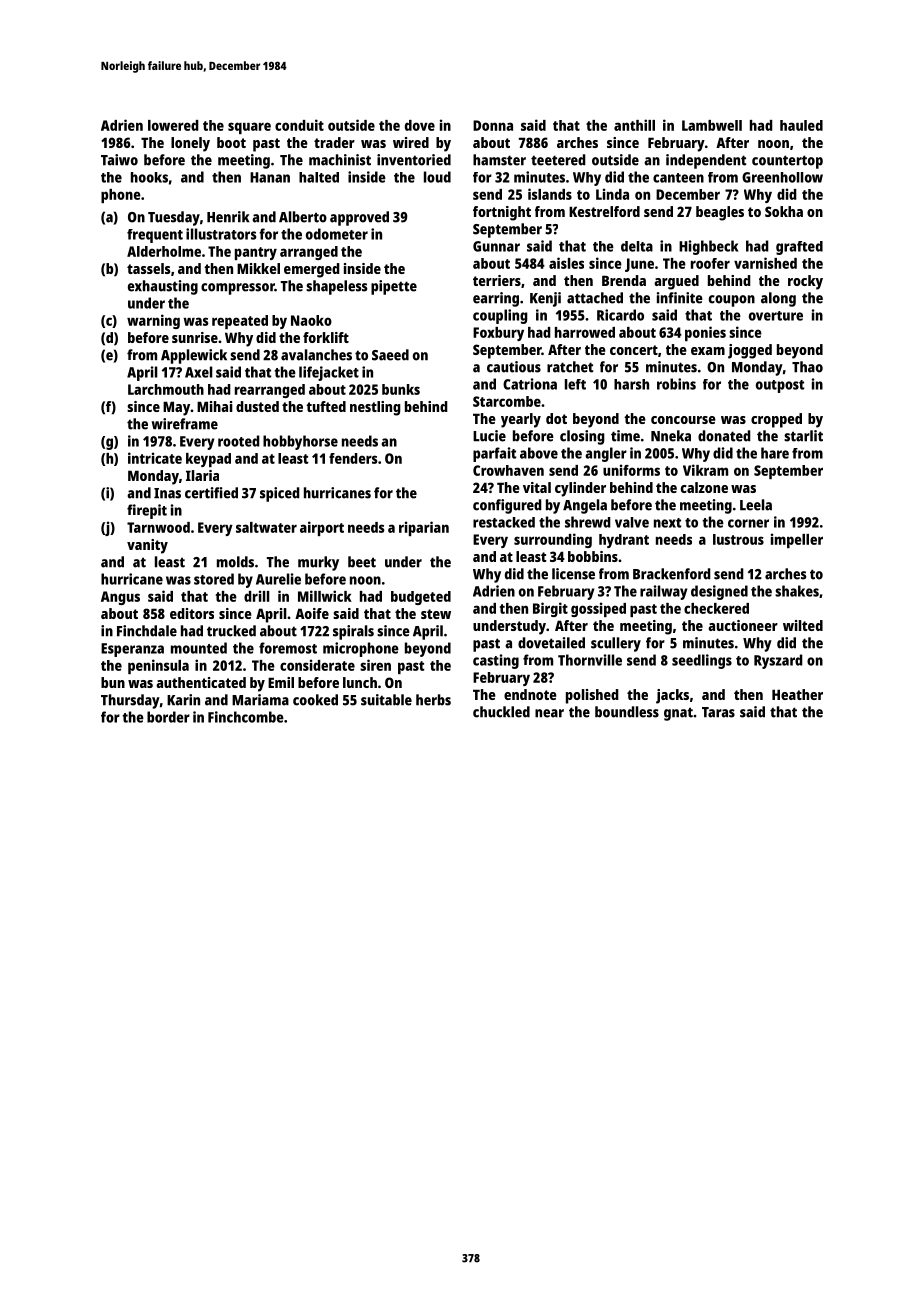 The height and width of the screenshot is (1308, 924). What do you see at coordinates (799, 248) in the screenshot?
I see `grafted` at bounding box center [799, 248].
